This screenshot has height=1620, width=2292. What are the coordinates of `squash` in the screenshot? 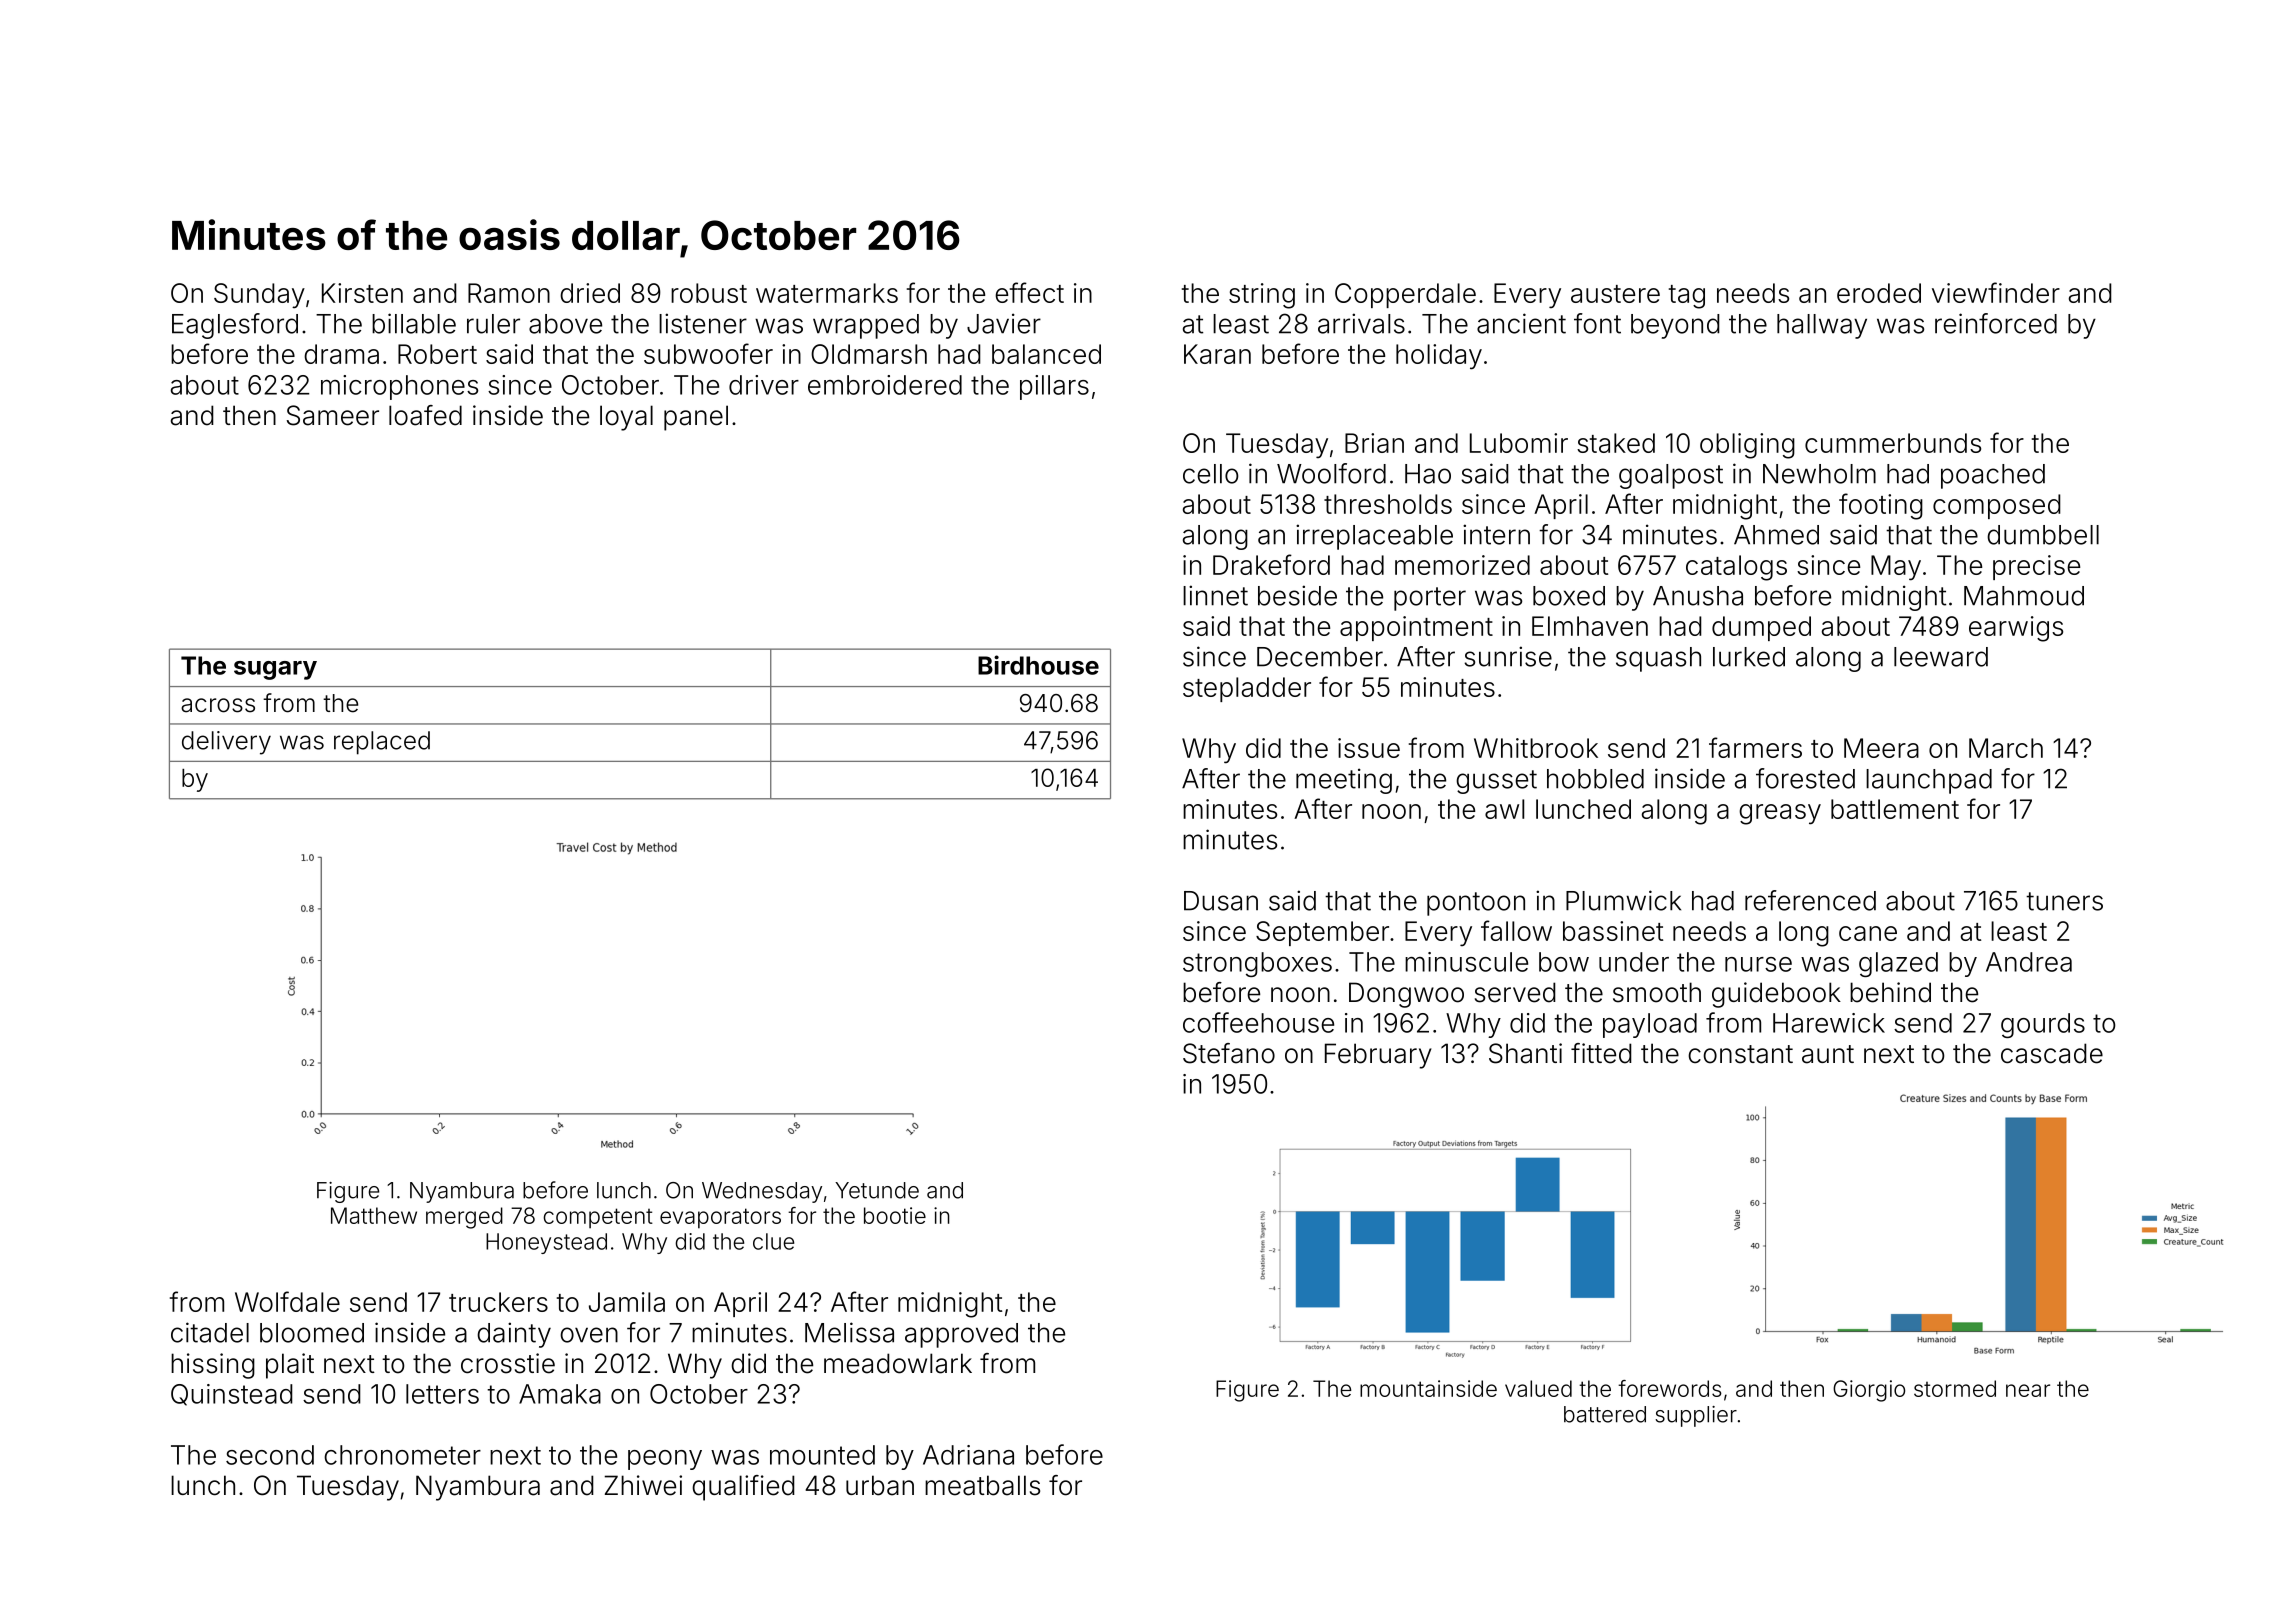 It's located at (1658, 659).
